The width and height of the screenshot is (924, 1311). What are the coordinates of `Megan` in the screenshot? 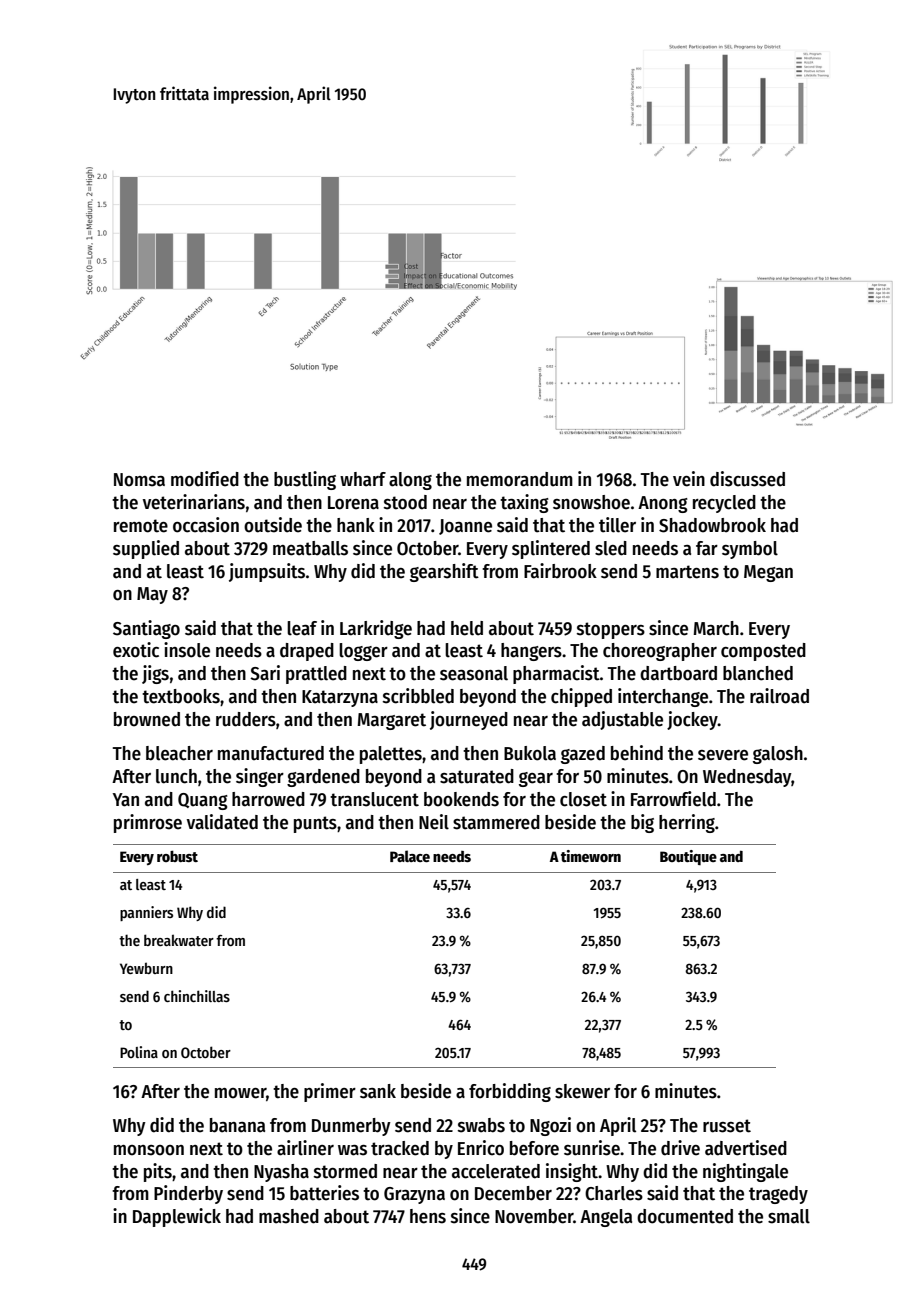 It's located at (768, 573).
